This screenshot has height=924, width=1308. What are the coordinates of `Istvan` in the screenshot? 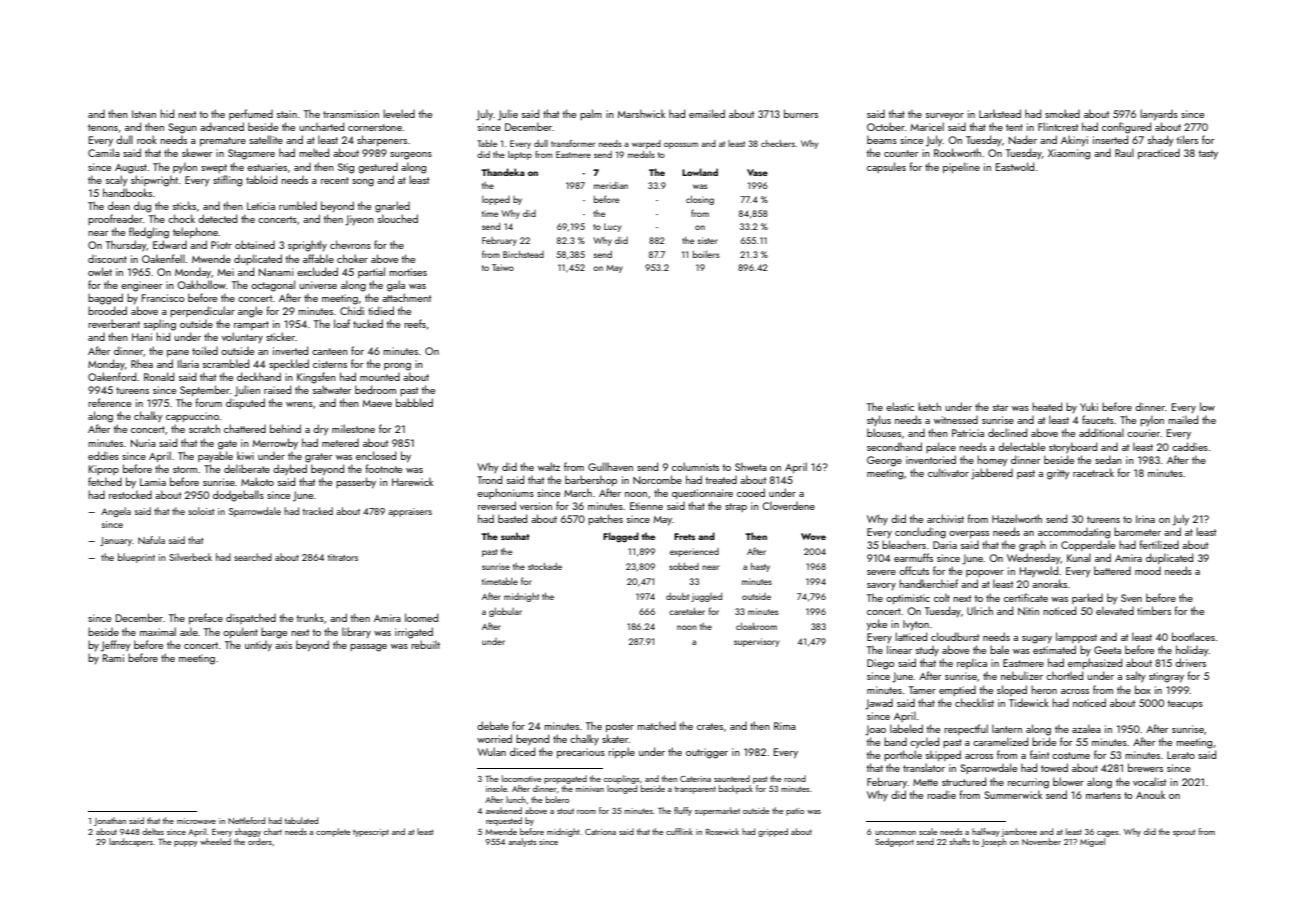 It's located at (144, 114).
